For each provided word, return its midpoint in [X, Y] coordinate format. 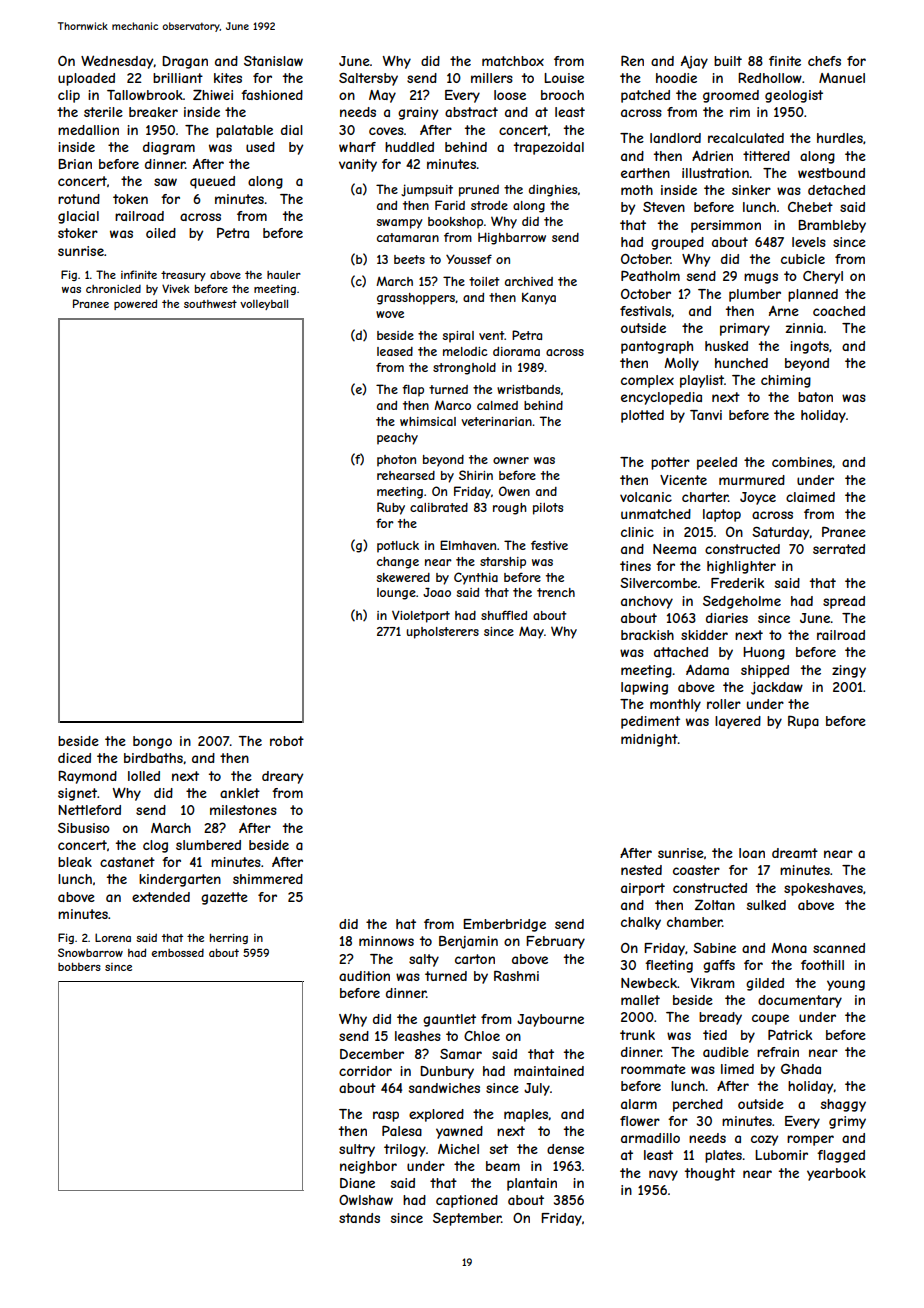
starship [503, 563]
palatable [244, 131]
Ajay [694, 62]
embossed [178, 953]
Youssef [469, 259]
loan [752, 853]
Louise [564, 78]
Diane [357, 1183]
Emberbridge [504, 925]
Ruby [391, 508]
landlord [675, 138]
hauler [284, 275]
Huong [764, 653]
